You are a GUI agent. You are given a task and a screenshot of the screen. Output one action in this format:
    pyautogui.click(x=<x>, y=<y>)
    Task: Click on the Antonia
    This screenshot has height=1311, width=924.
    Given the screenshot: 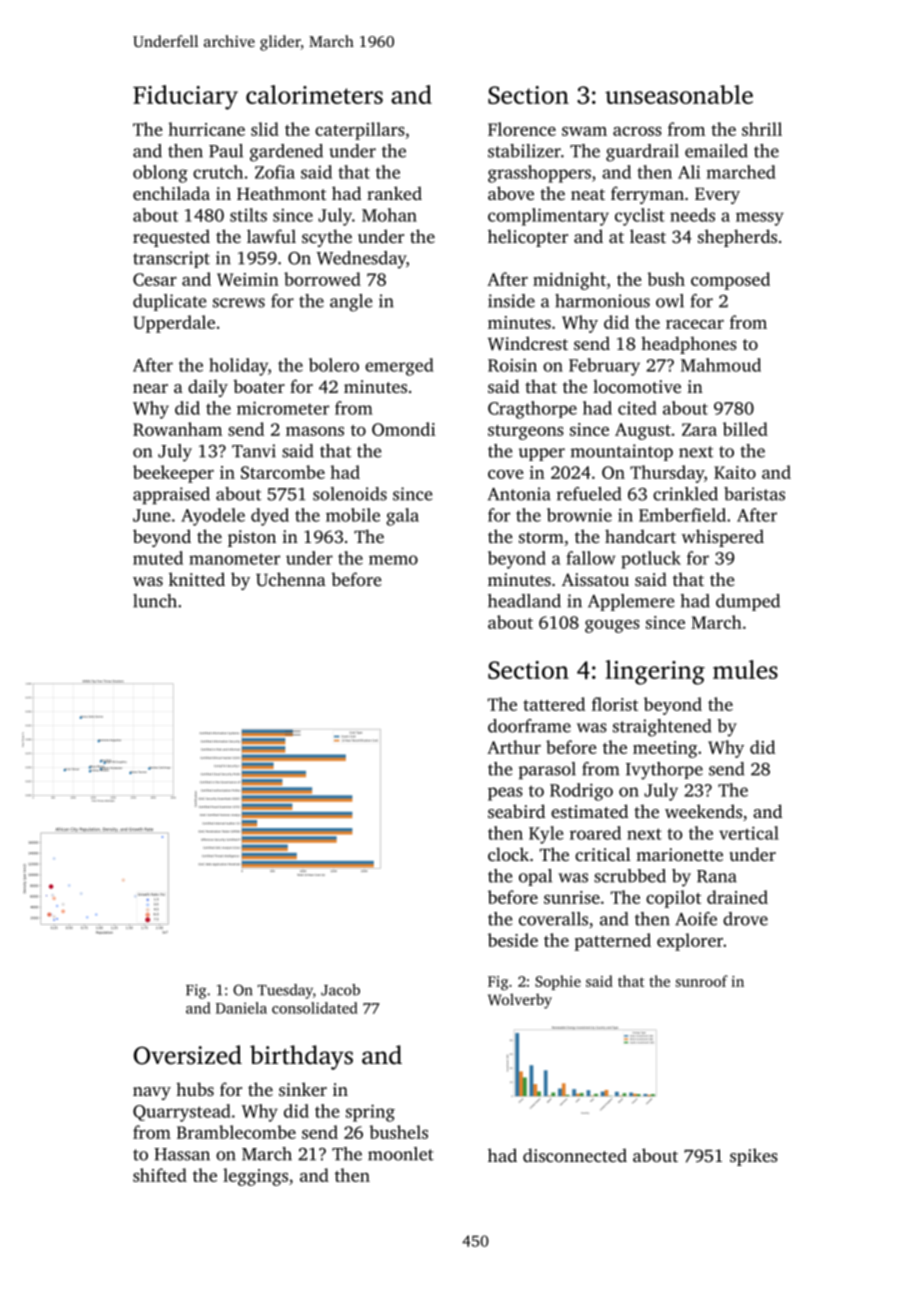 What is the action you would take?
    pyautogui.click(x=519, y=494)
